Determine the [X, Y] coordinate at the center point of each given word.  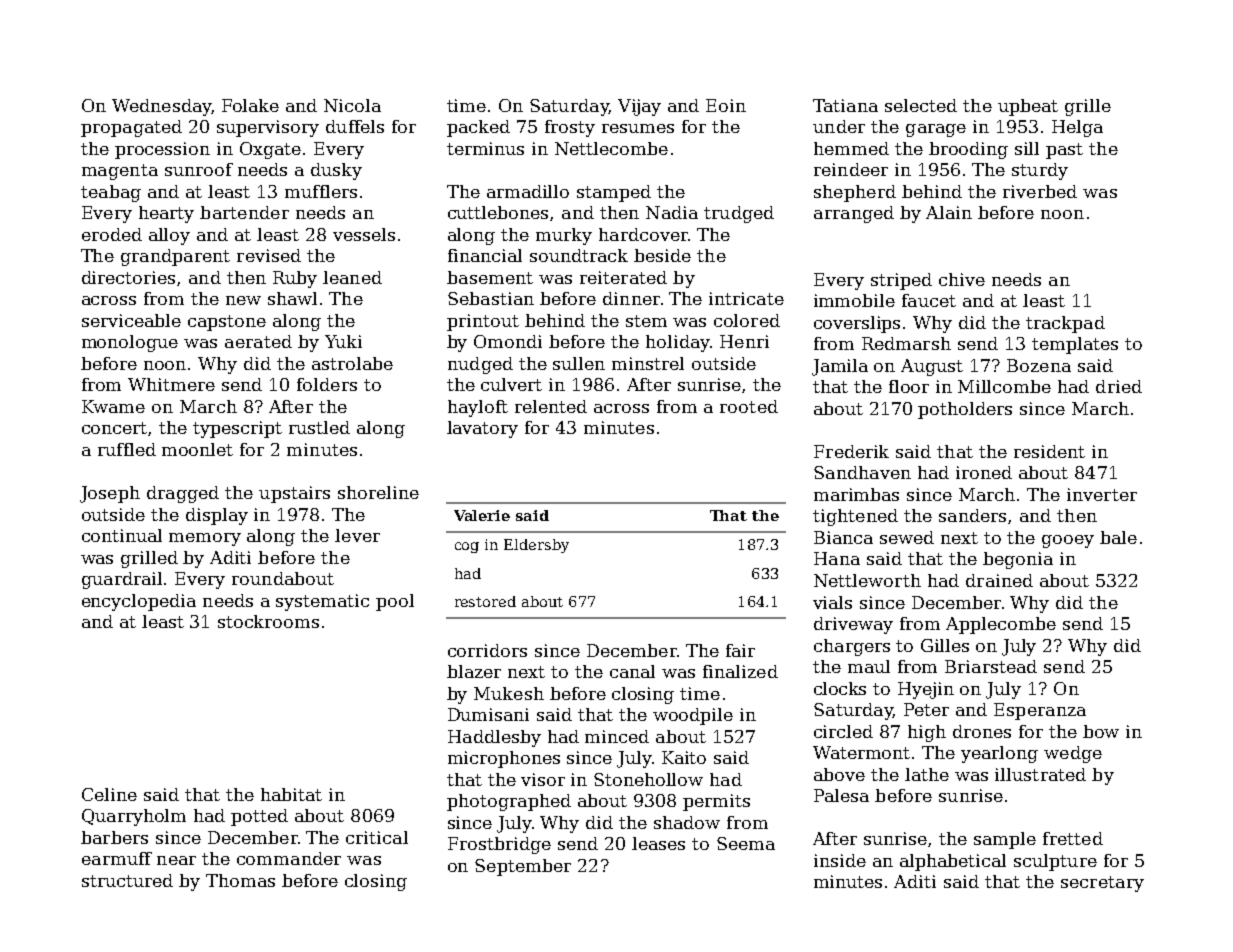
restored [485, 601]
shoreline [378, 492]
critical [377, 837]
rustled [319, 427]
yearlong [999, 754]
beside [662, 255]
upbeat [1028, 107]
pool [395, 602]
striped [901, 281]
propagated [131, 128]
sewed [907, 537]
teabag [111, 193]
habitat [291, 794]
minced [617, 736]
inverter [1102, 494]
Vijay [639, 107]
